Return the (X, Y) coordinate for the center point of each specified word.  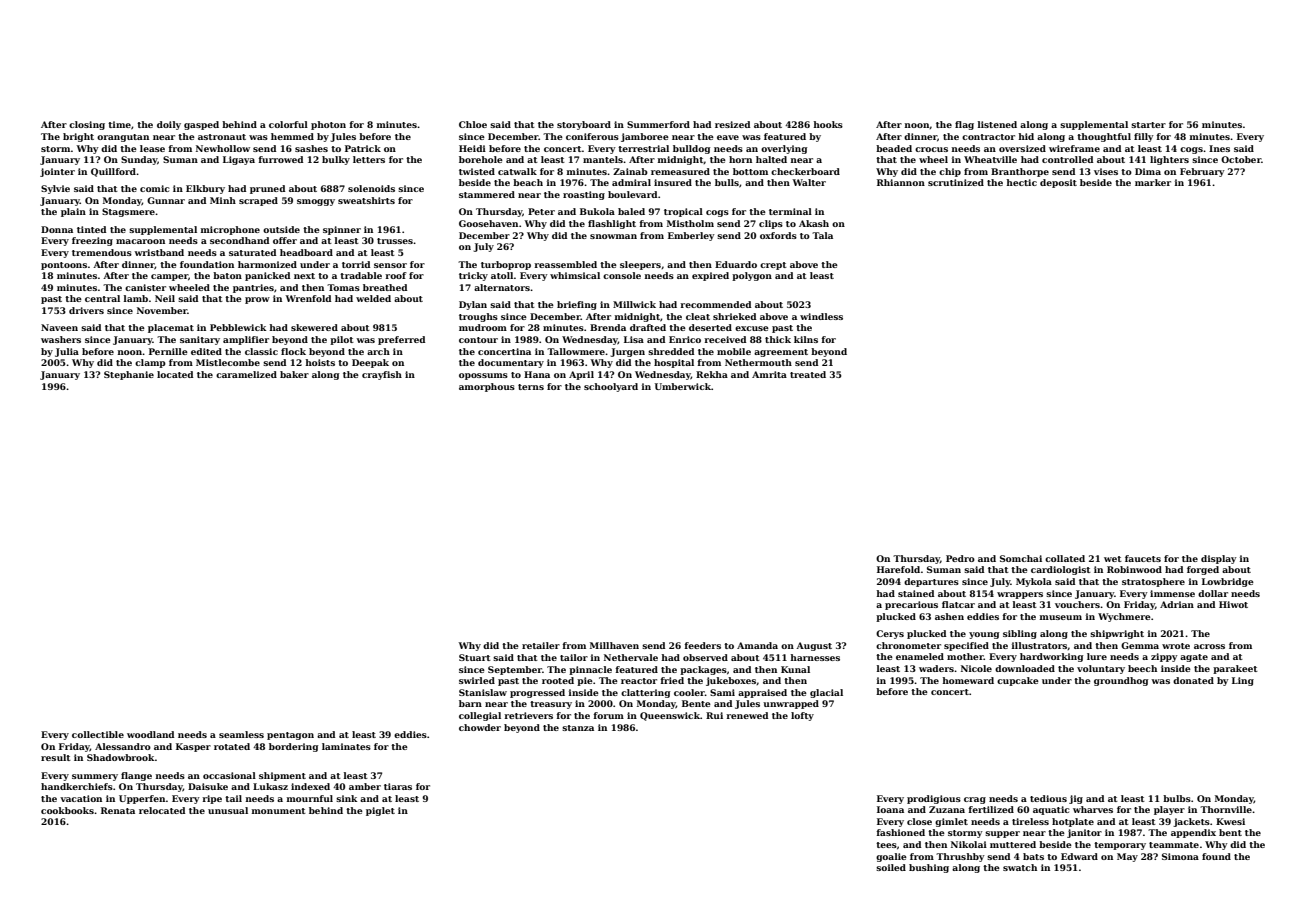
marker (1153, 182)
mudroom (483, 327)
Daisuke (208, 786)
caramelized (246, 374)
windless (821, 316)
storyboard (584, 125)
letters (369, 159)
